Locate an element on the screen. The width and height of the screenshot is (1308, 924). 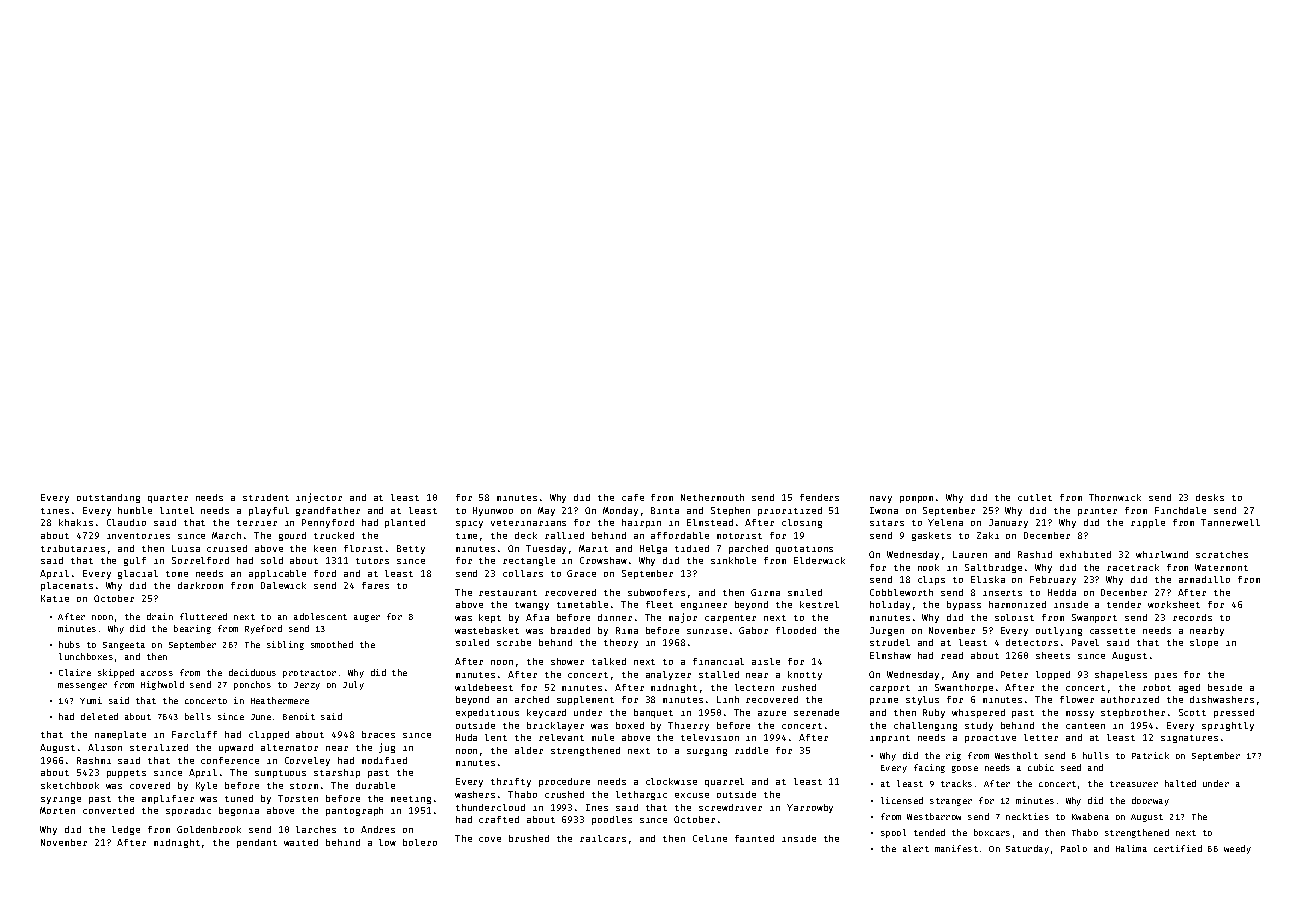
pressed is located at coordinates (1234, 713).
